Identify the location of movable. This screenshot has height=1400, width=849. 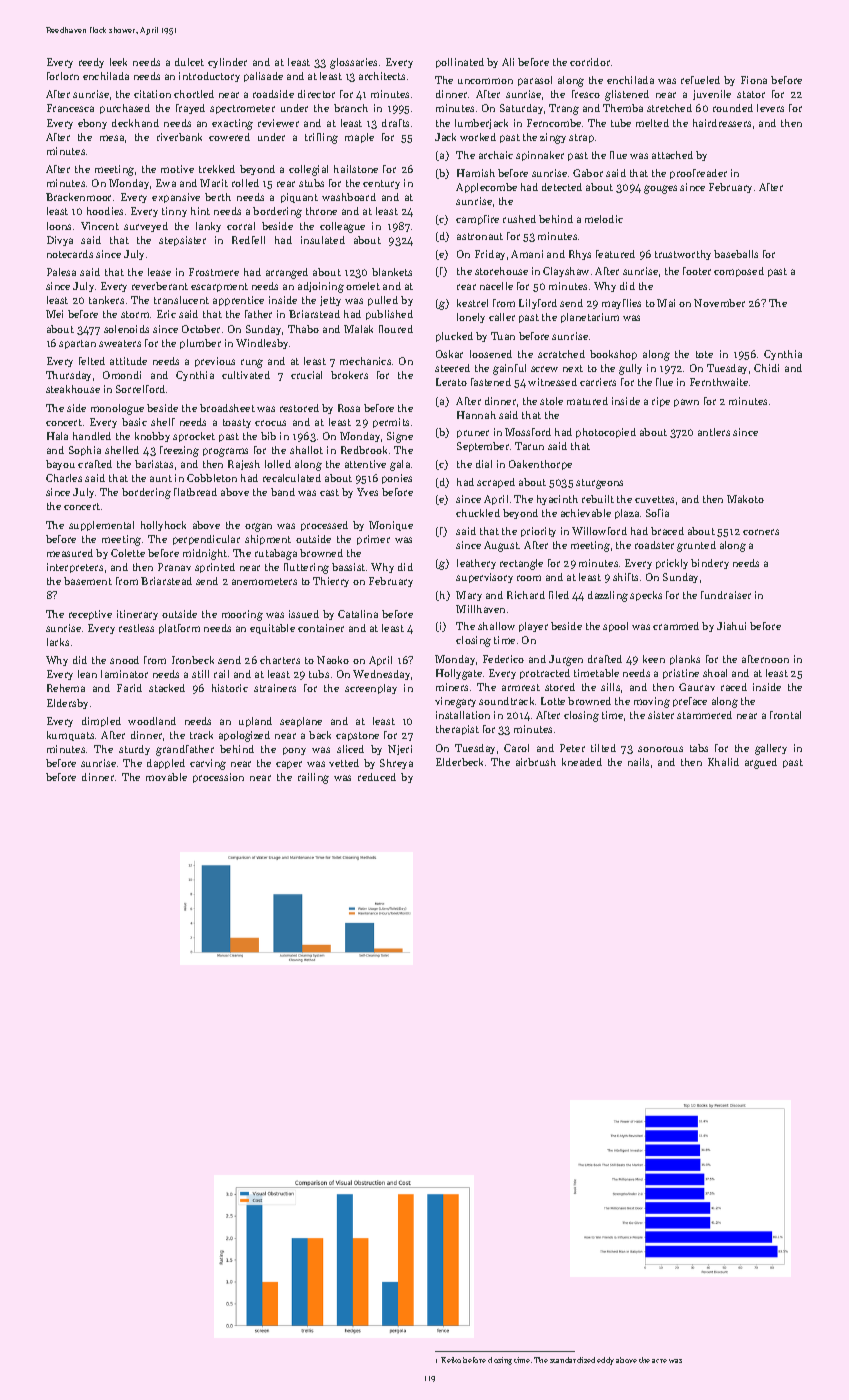
(166, 777).
